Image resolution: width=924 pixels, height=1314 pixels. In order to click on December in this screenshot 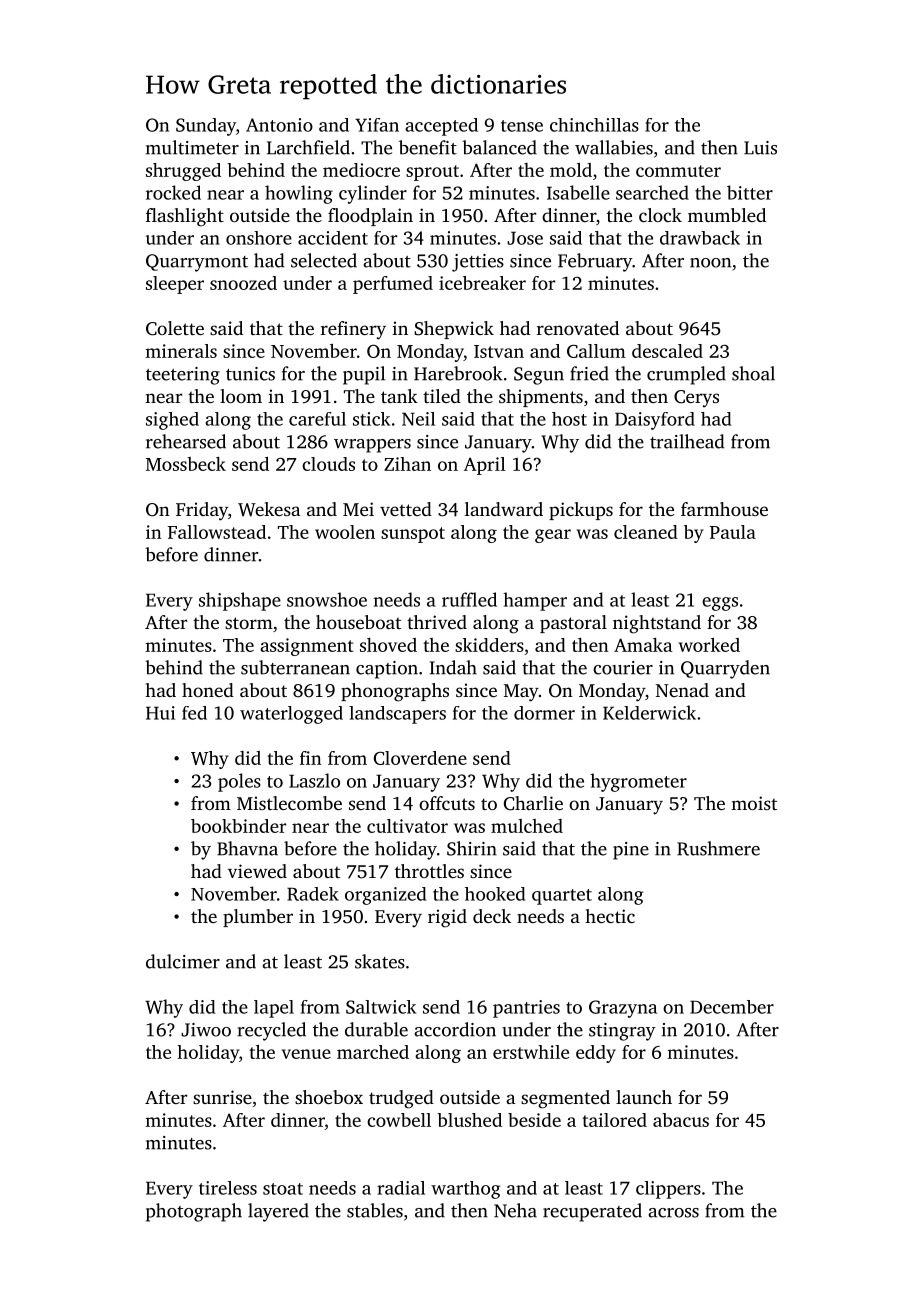, I will do `click(732, 1007)`.
